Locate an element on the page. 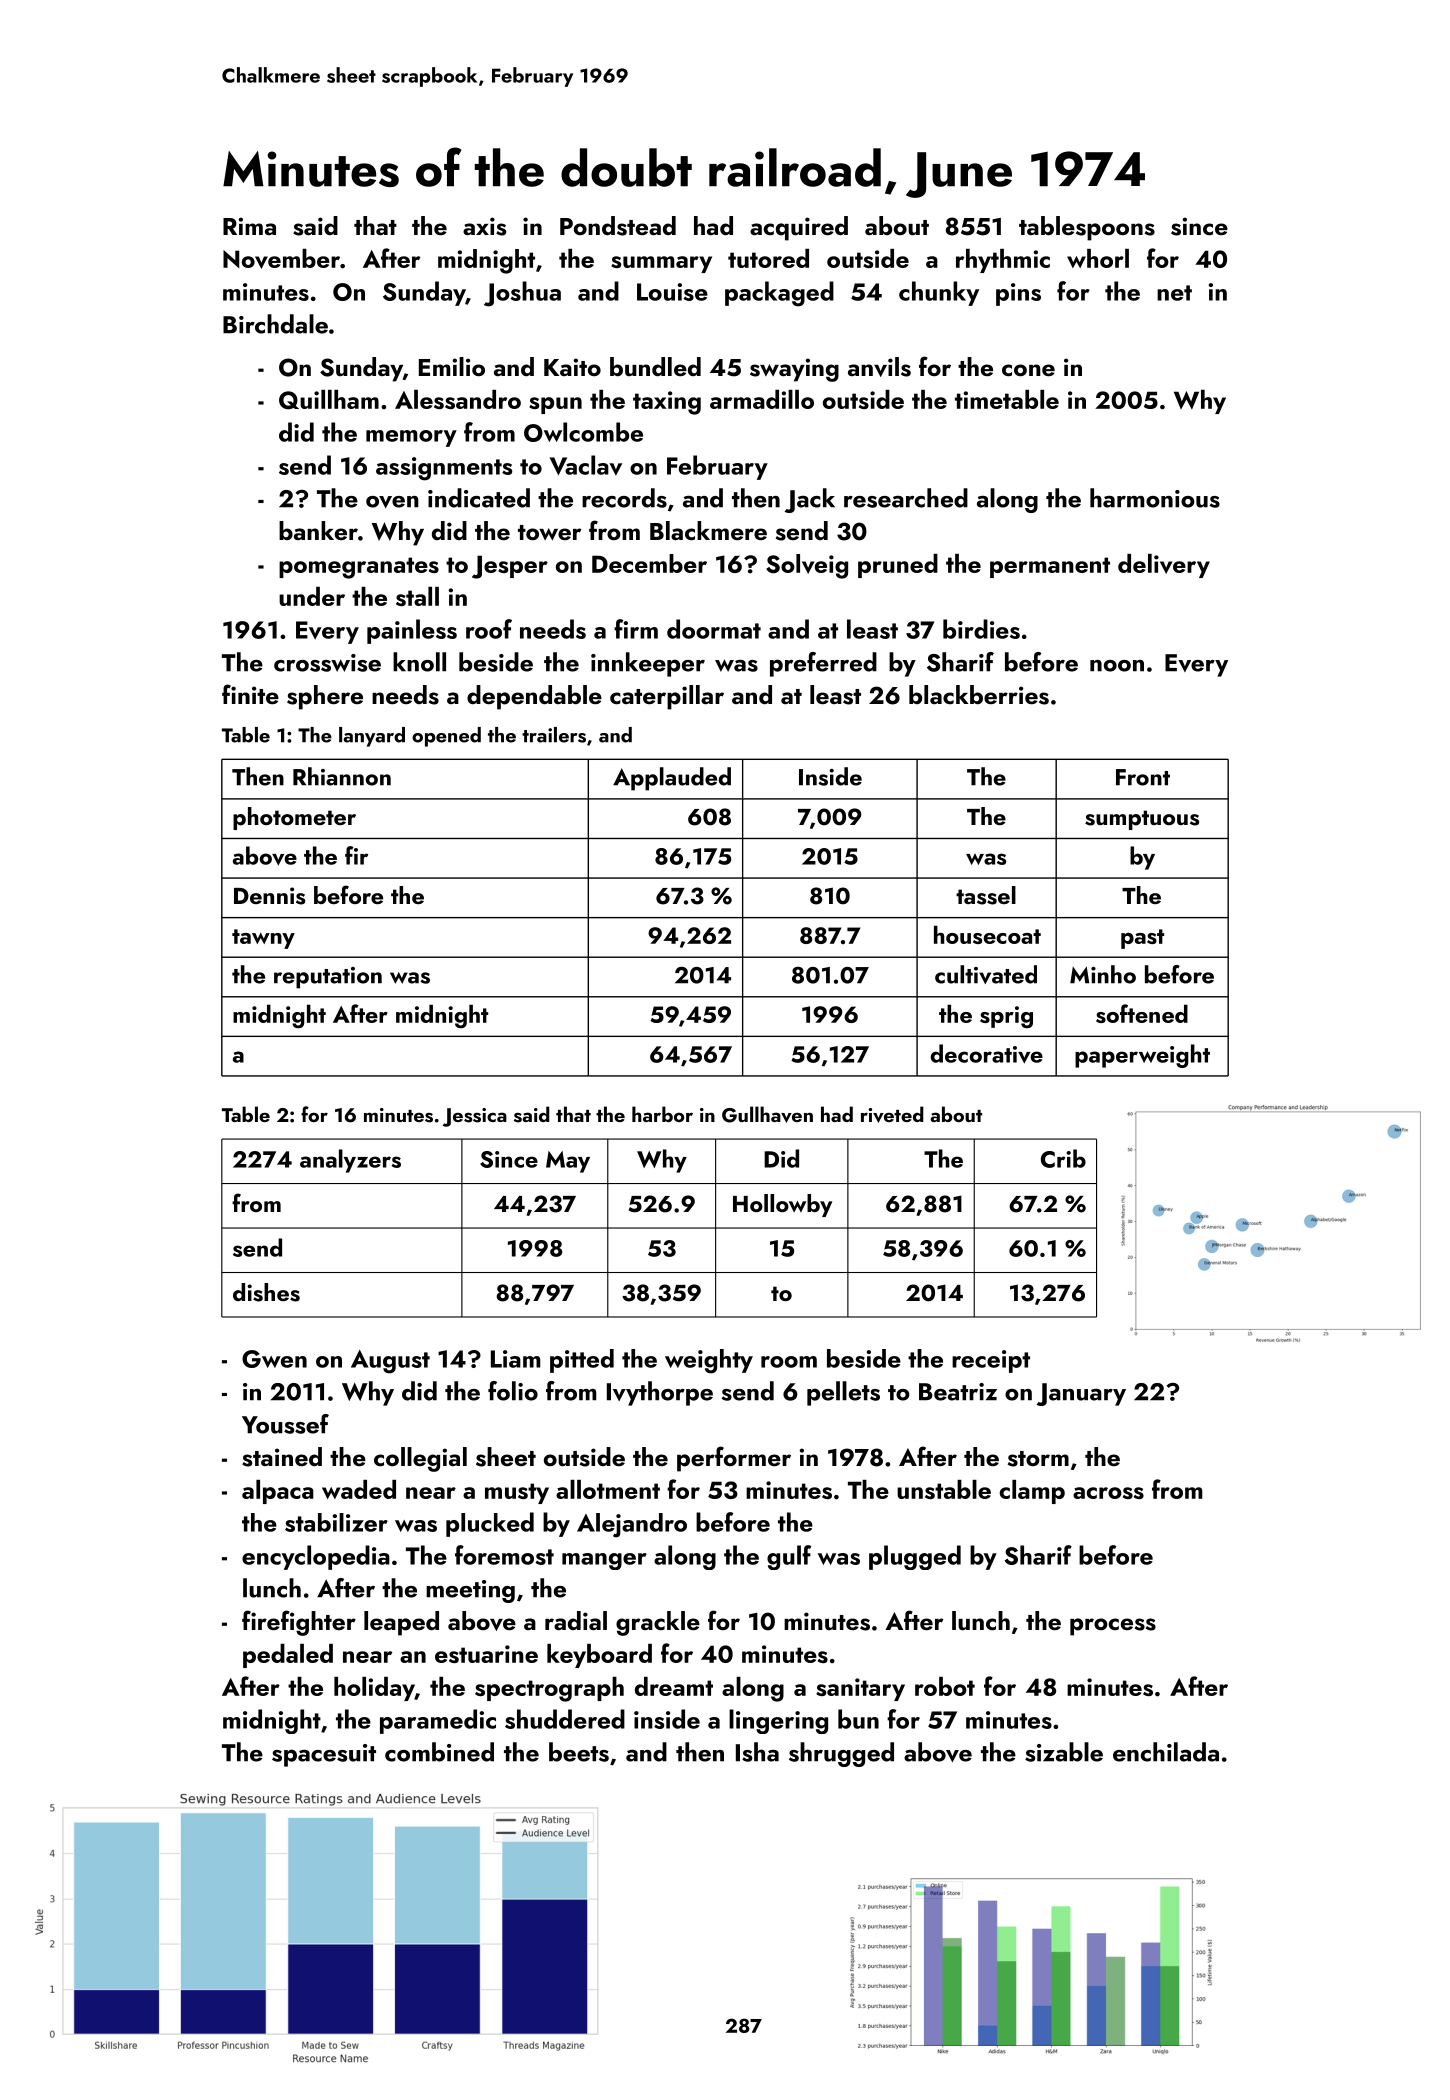 The width and height of the document is (1450, 2100). spacesuit is located at coordinates (324, 1755).
